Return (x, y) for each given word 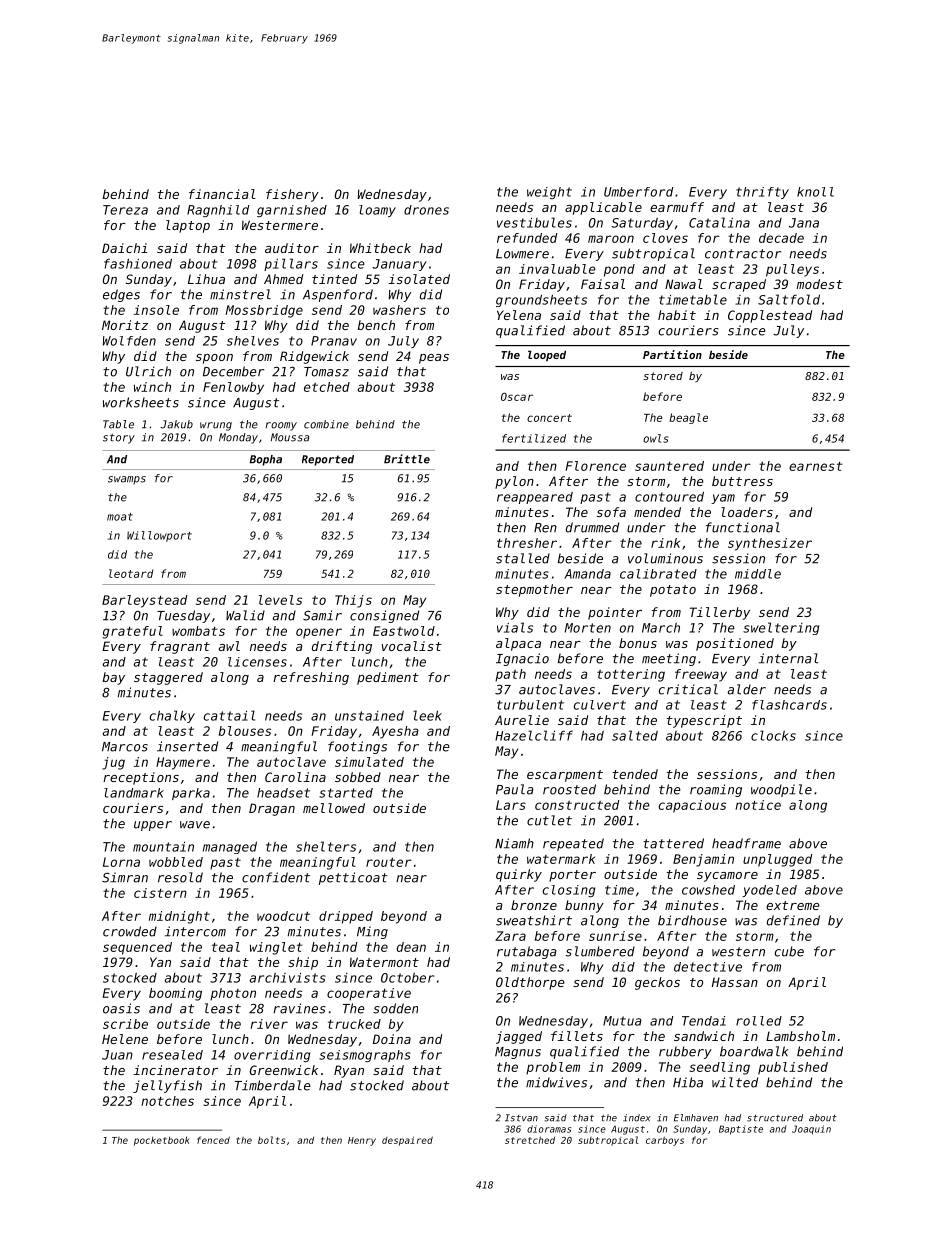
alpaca (518, 644)
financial (222, 194)
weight (549, 193)
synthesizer (770, 544)
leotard (131, 573)
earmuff (677, 207)
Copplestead (770, 316)
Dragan (272, 809)
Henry (362, 1141)
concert (549, 418)
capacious (692, 806)
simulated (369, 762)
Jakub (176, 424)
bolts (271, 1140)
